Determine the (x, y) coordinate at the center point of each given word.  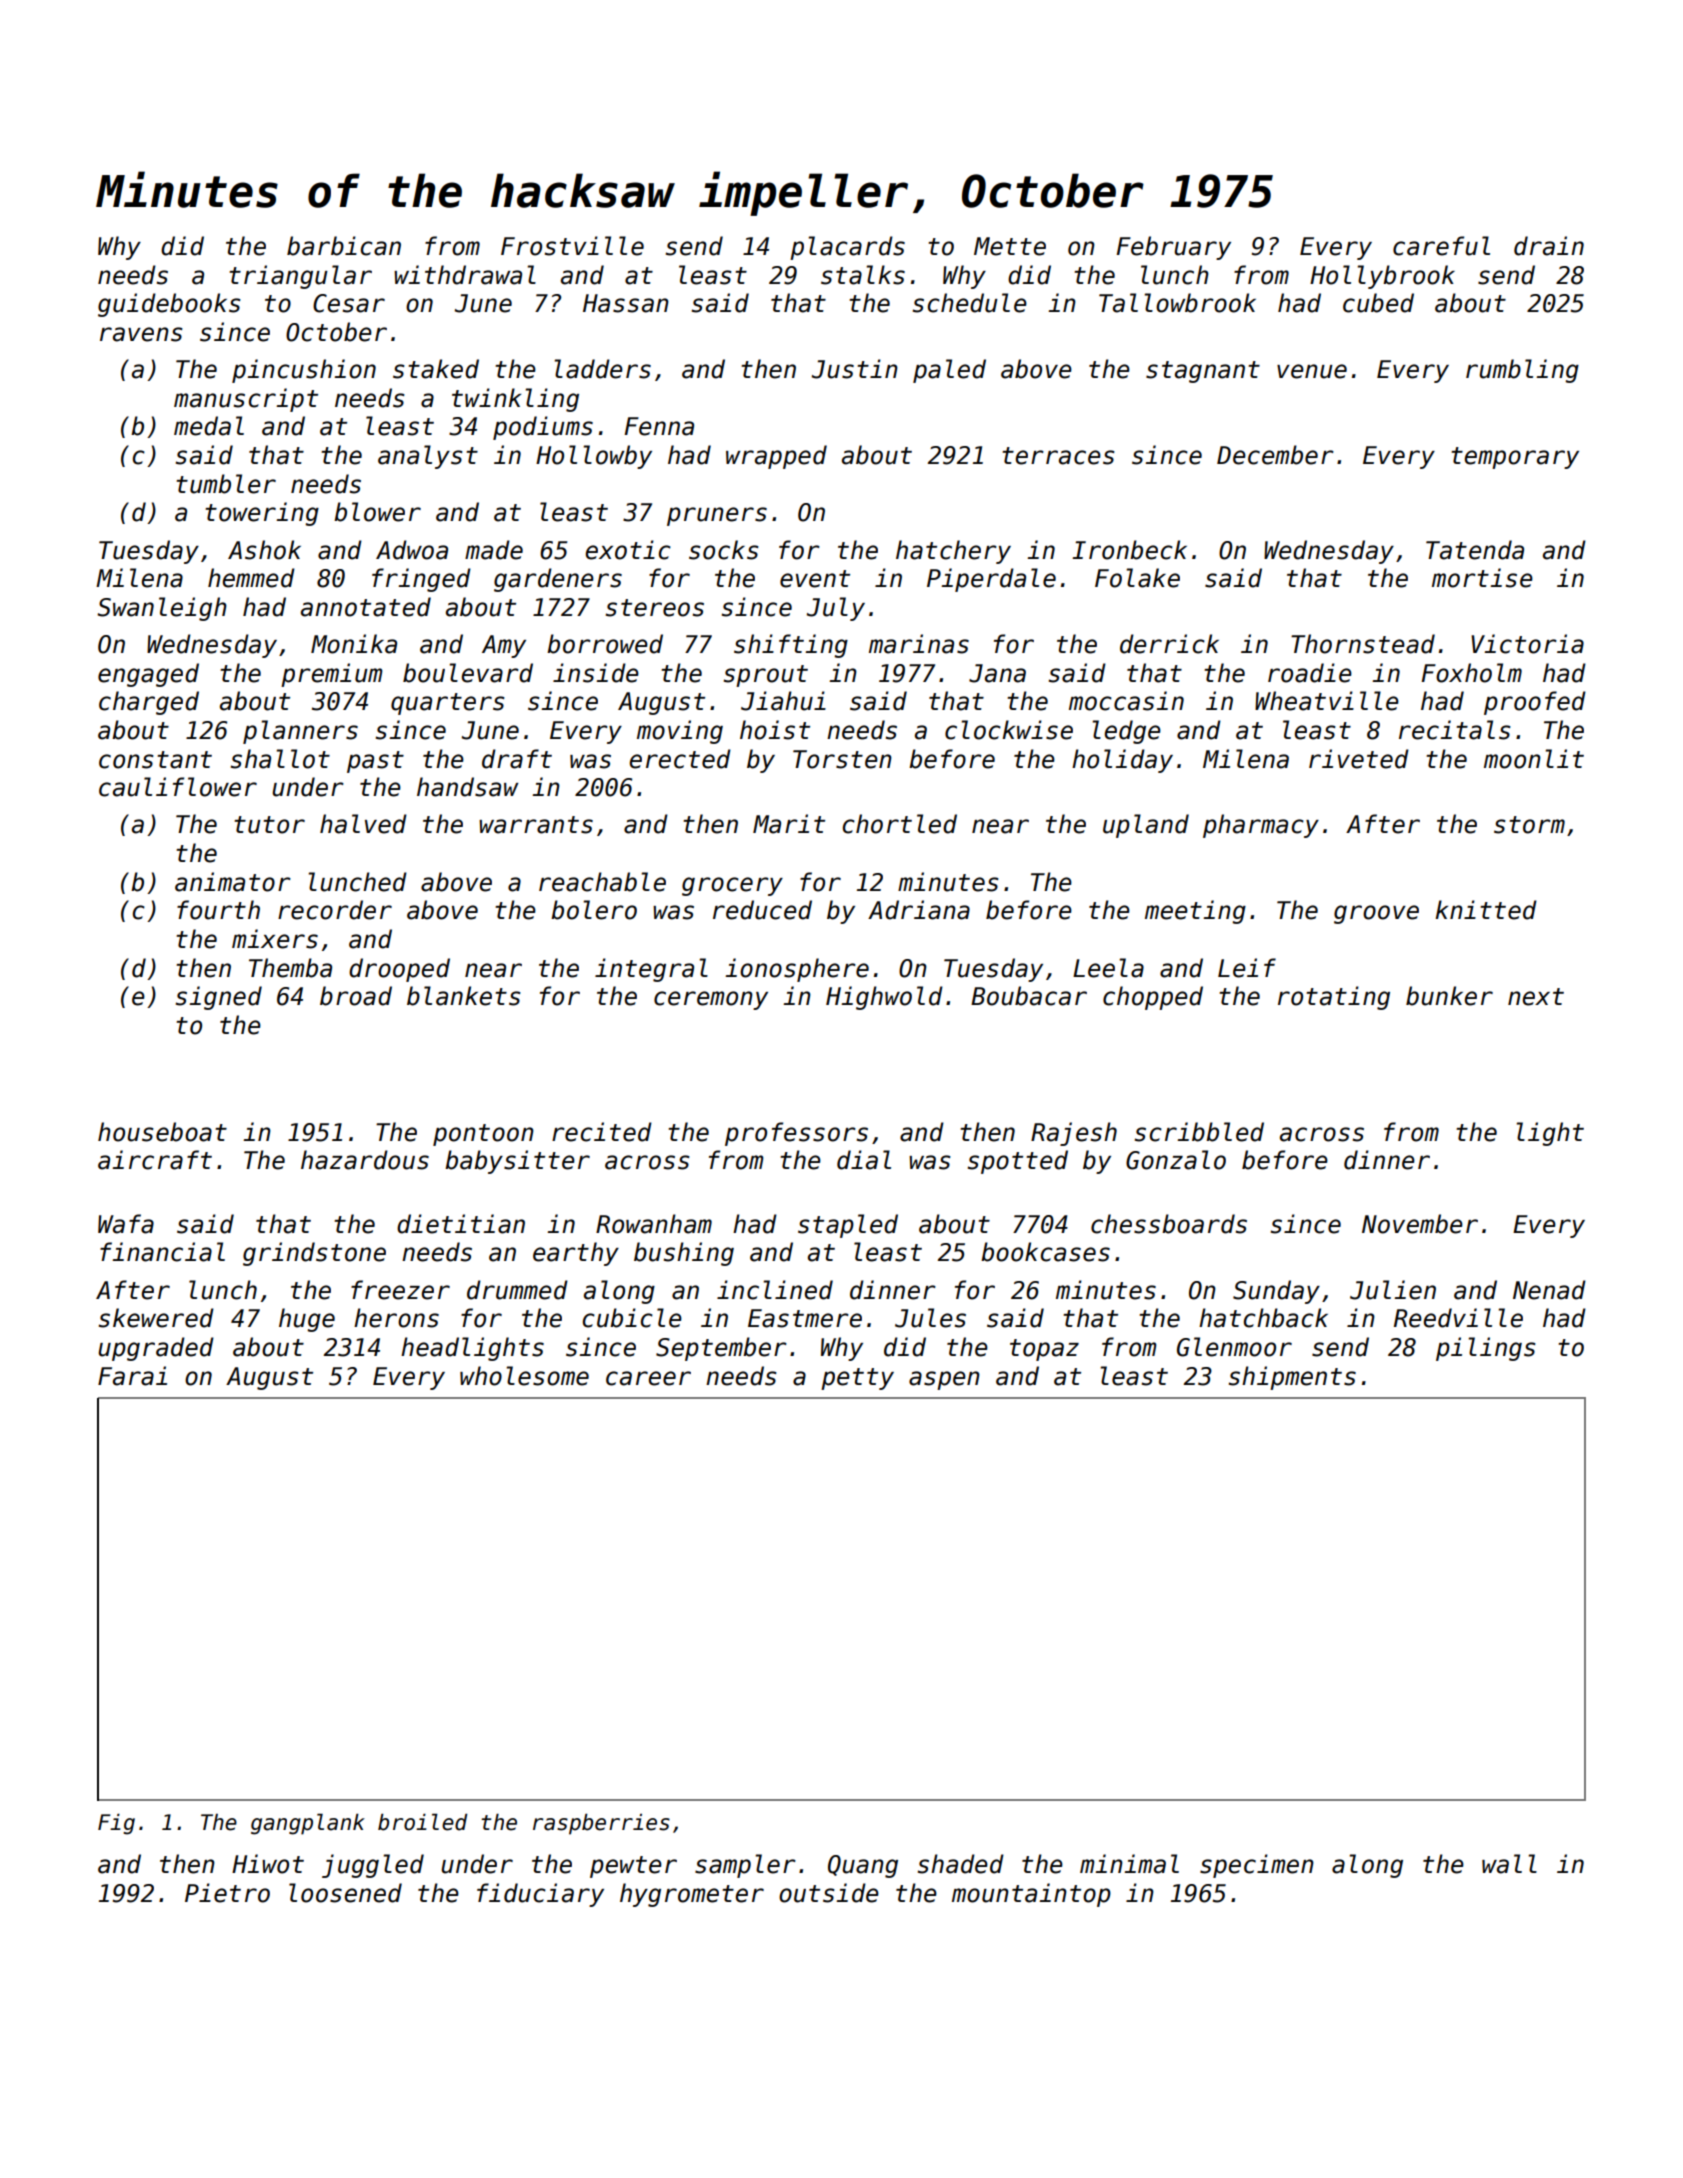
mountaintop (1031, 1895)
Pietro (227, 1893)
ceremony (711, 1000)
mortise (1482, 578)
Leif (1247, 968)
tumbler (226, 484)
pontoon (483, 1135)
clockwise (1009, 730)
